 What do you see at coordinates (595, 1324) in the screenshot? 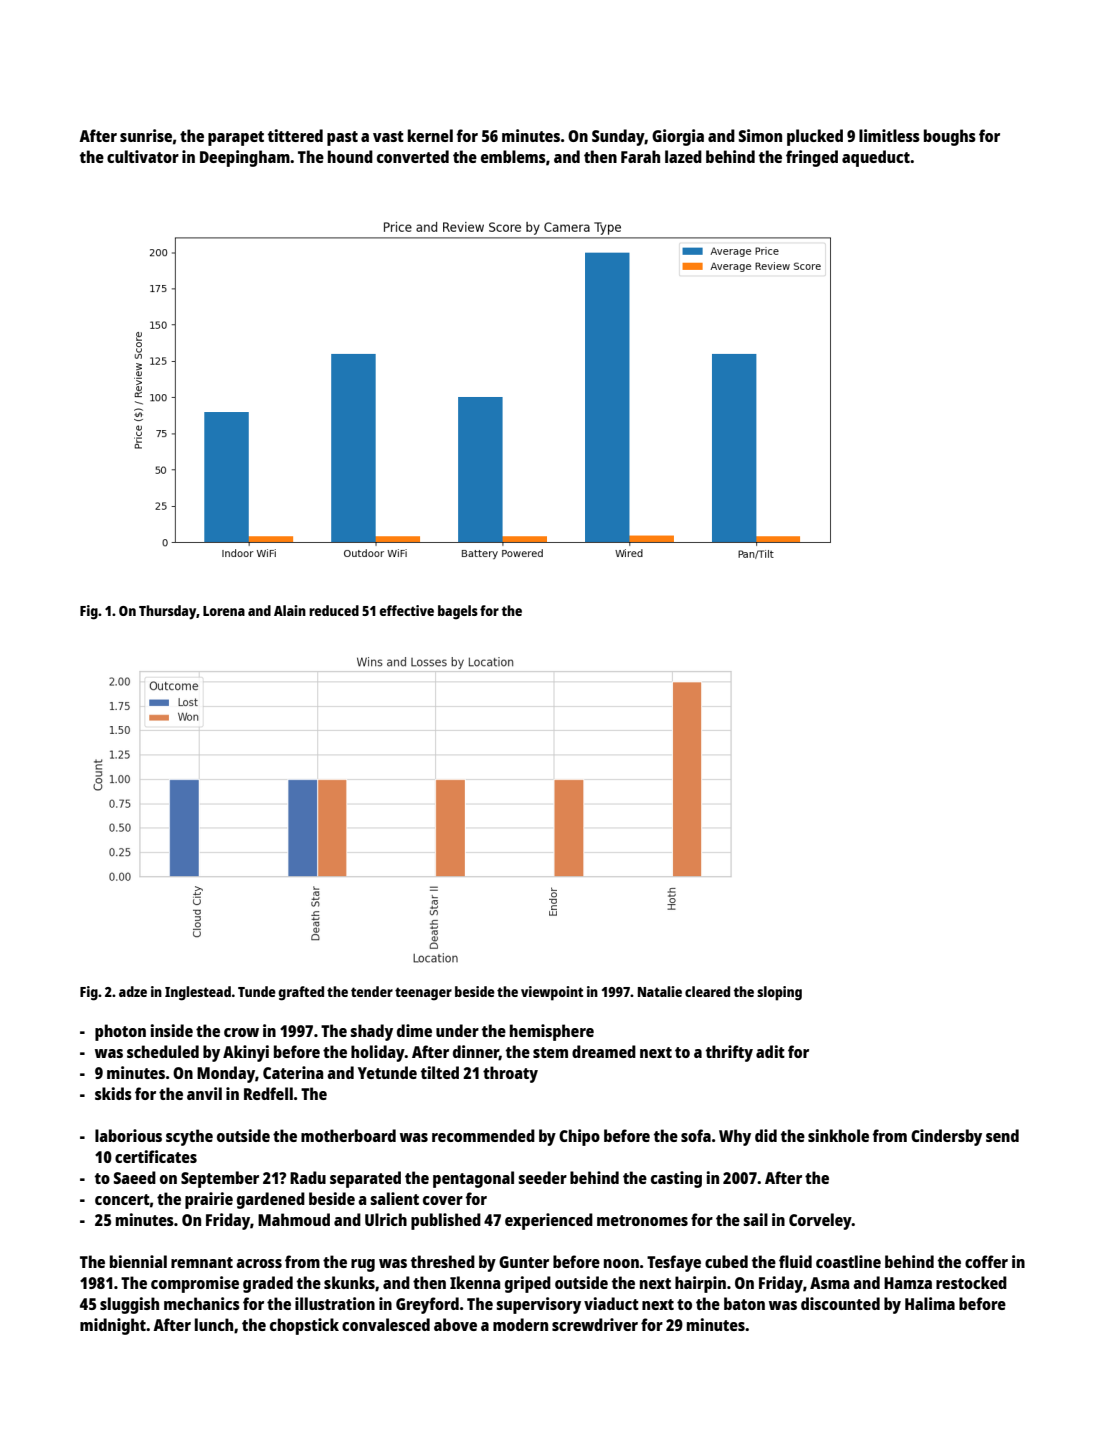
I see `screwdriver` at bounding box center [595, 1324].
